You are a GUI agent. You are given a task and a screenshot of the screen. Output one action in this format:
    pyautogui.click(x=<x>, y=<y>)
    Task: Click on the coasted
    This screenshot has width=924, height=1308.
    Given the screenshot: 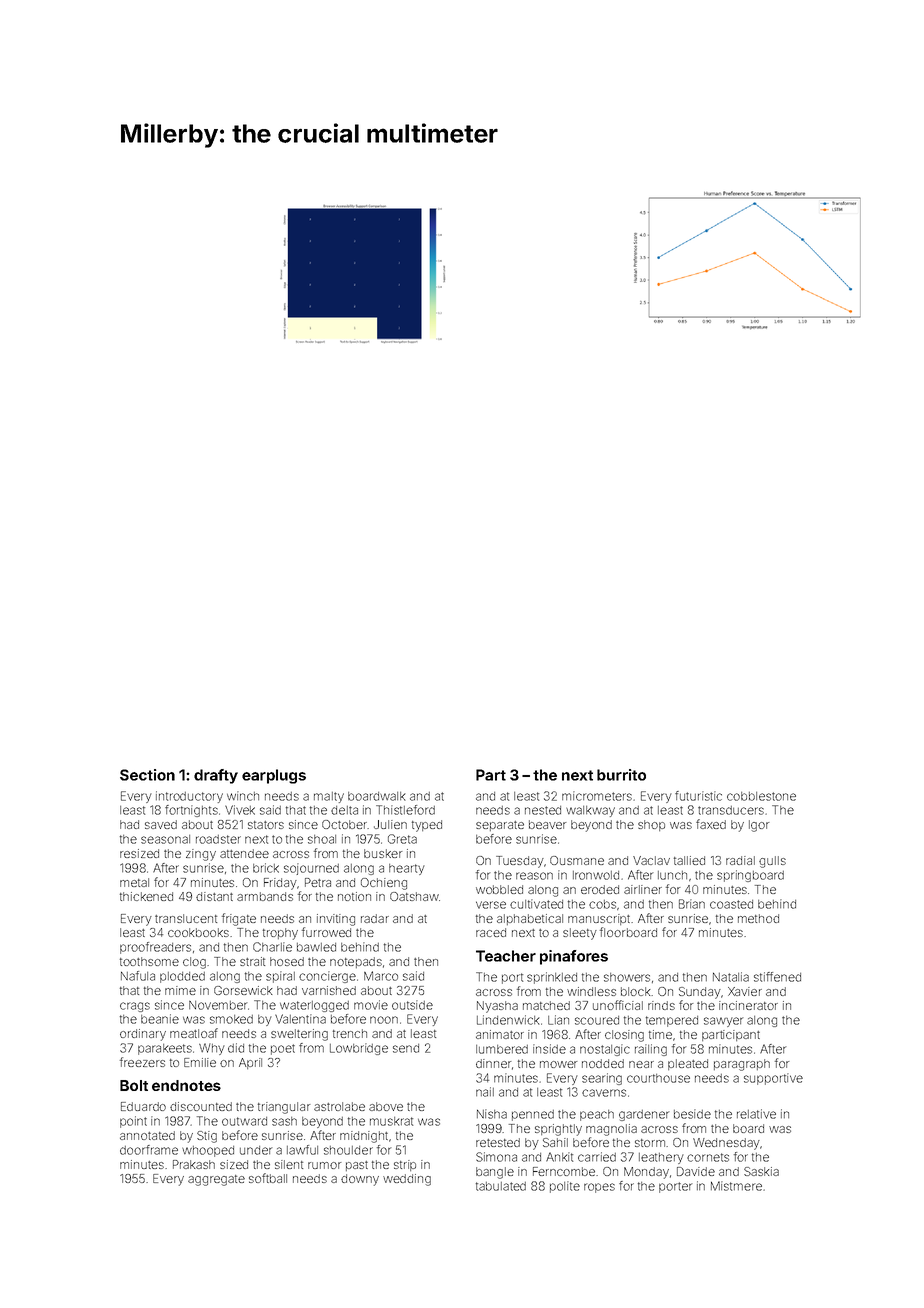 What is the action you would take?
    pyautogui.click(x=731, y=904)
